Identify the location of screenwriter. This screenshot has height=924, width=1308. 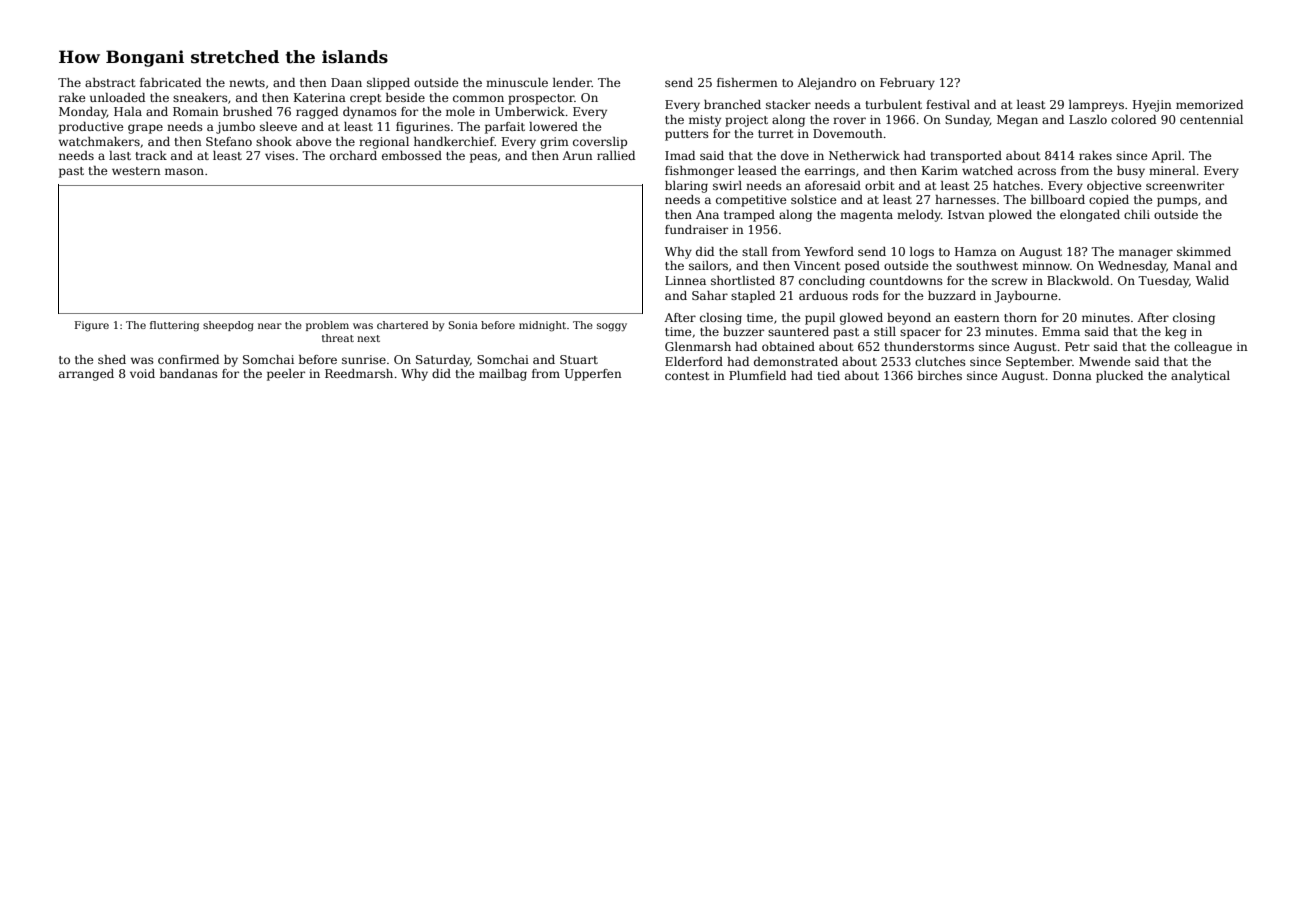
(1185, 185).
